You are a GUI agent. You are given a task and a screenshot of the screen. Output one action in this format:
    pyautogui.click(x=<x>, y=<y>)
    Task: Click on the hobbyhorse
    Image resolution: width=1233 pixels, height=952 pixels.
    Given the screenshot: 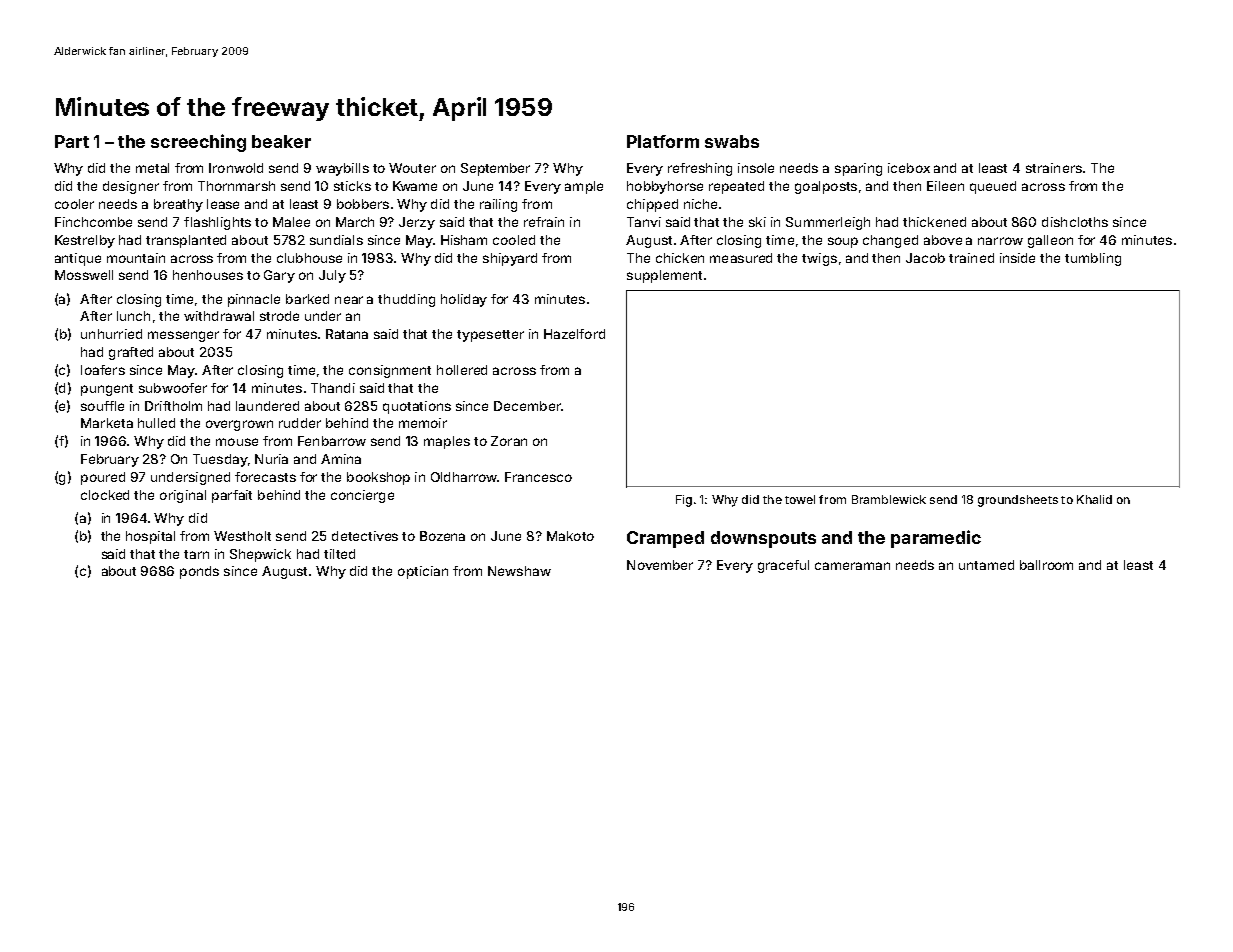 What is the action you would take?
    pyautogui.click(x=665, y=187)
